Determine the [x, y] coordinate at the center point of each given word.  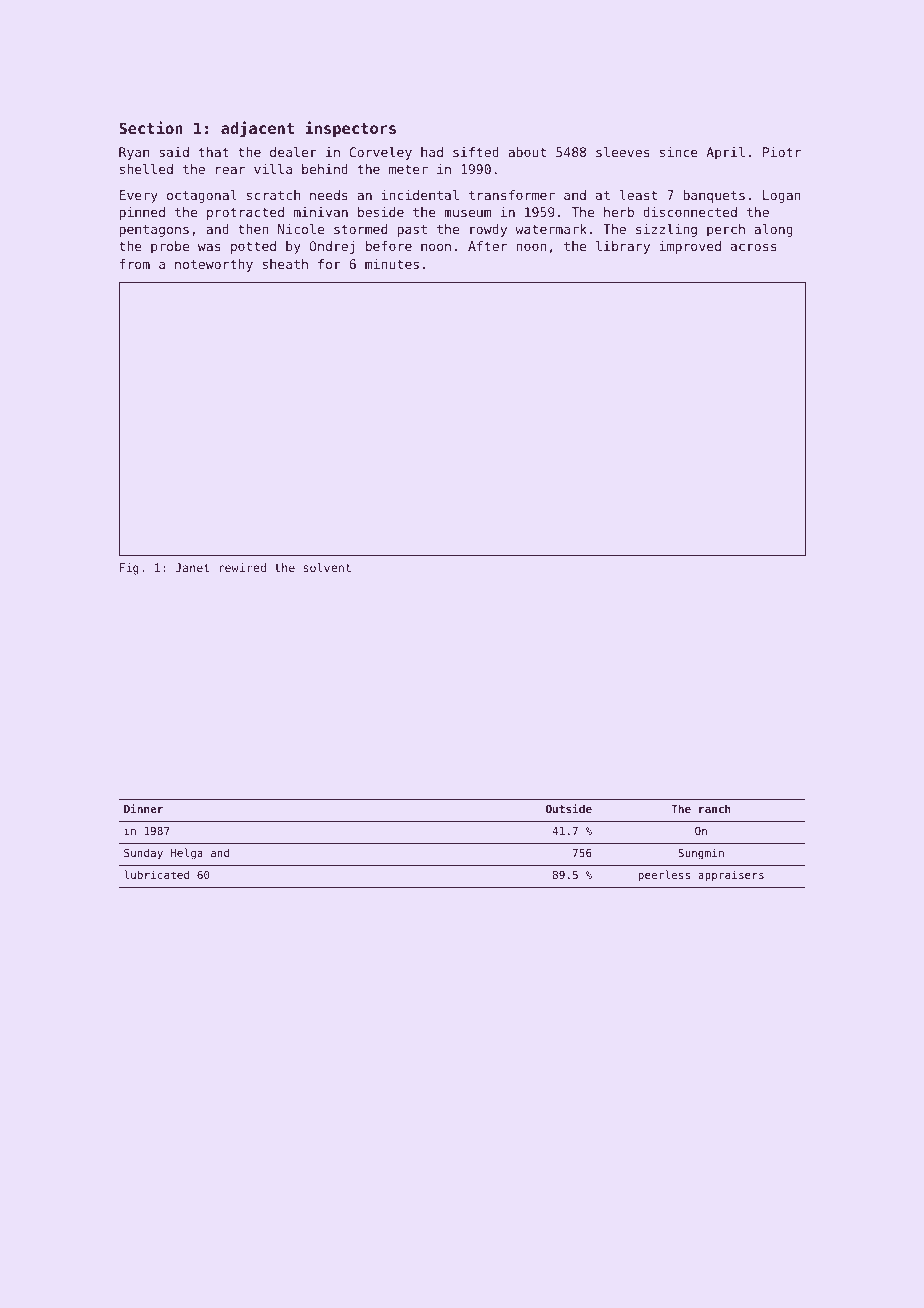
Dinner [143, 808]
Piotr [782, 152]
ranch [715, 808]
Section [151, 127]
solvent [327, 567]
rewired [242, 567]
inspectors [350, 129]
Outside [569, 808]
